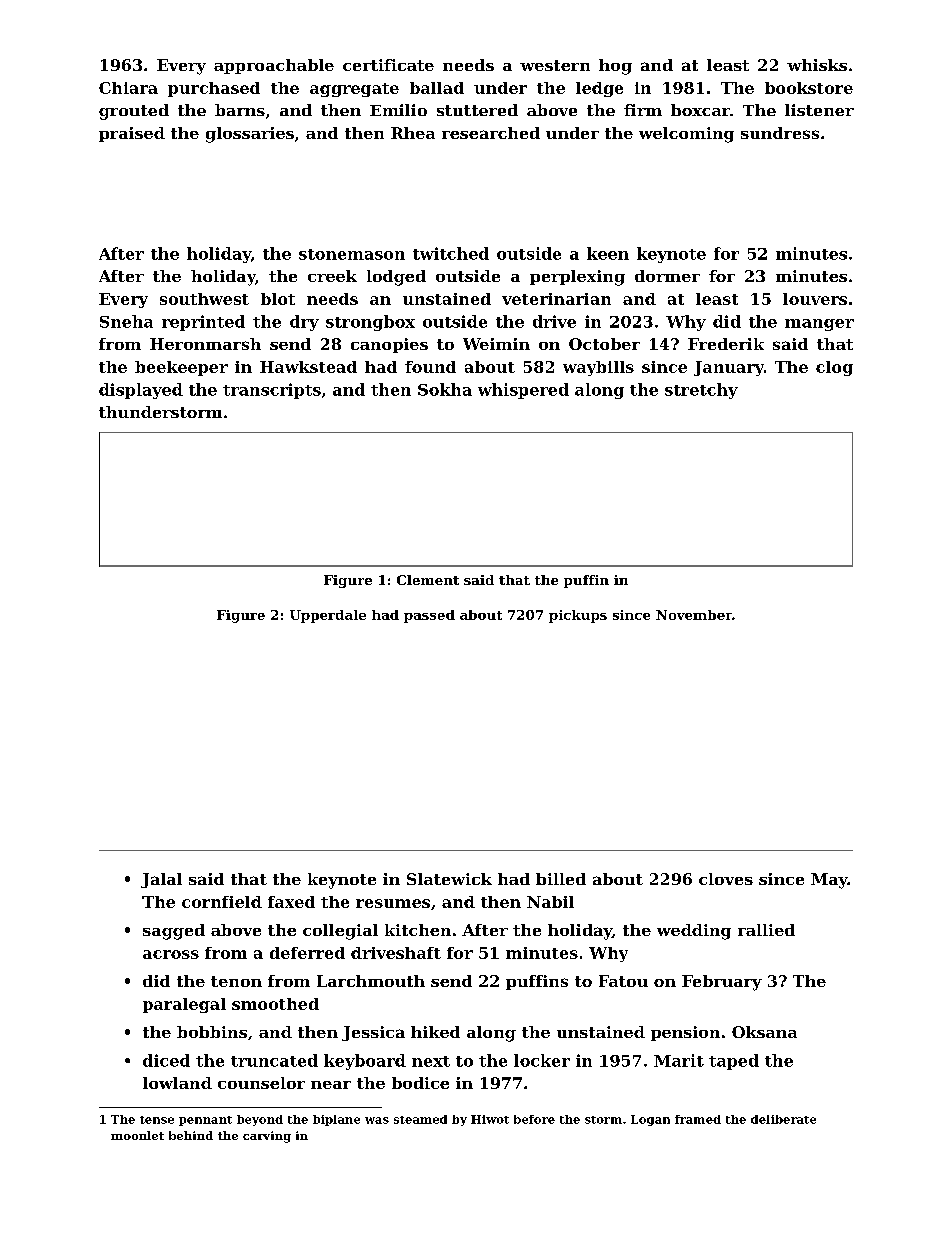 The height and width of the document is (1233, 952). What do you see at coordinates (212, 1032) in the document?
I see `bobbins` at bounding box center [212, 1032].
